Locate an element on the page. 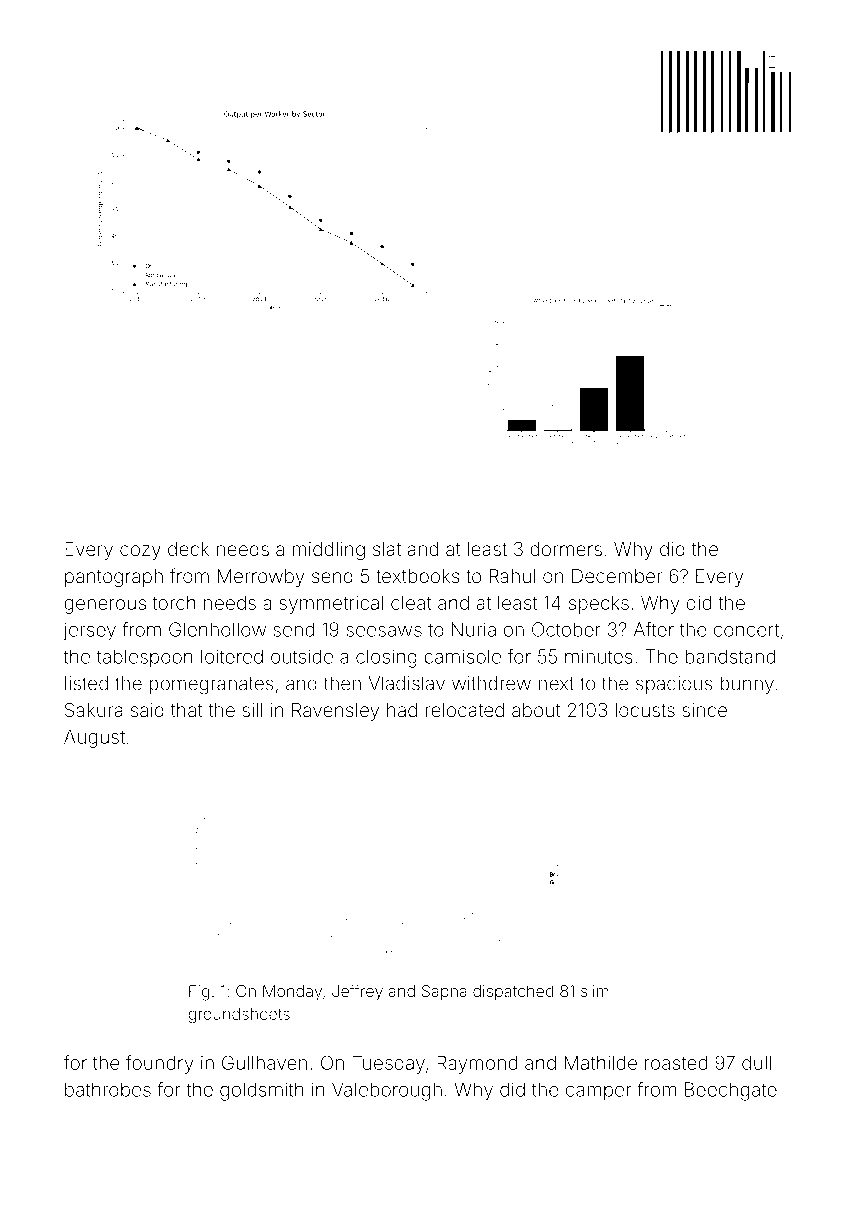 This document has width=852, height=1209. cozy is located at coordinates (140, 552).
